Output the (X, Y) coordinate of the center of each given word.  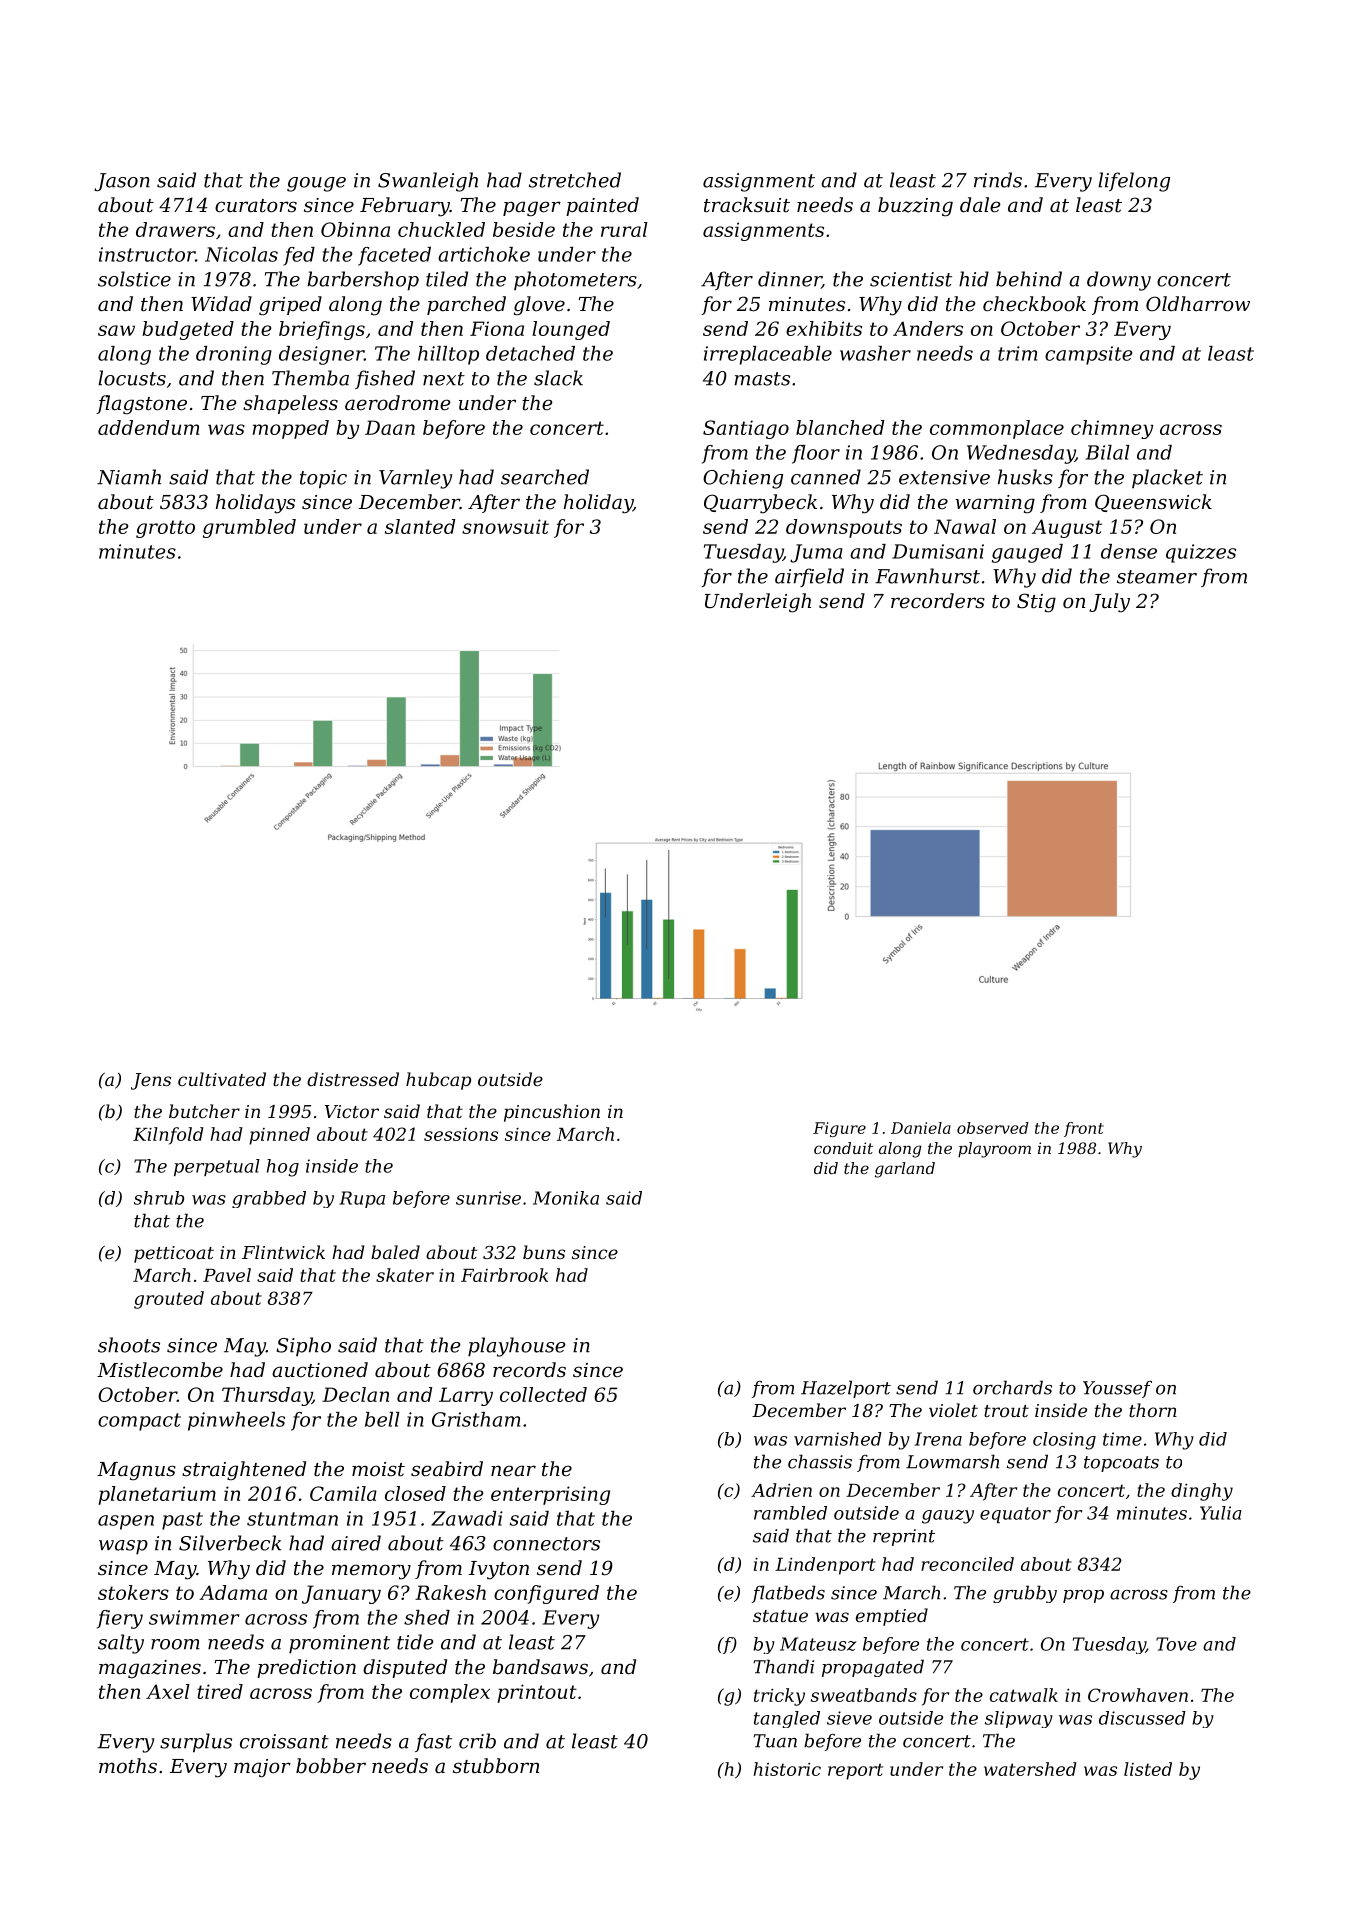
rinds (998, 180)
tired (220, 1691)
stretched (575, 180)
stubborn (496, 1766)
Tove (1176, 1644)
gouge (316, 184)
